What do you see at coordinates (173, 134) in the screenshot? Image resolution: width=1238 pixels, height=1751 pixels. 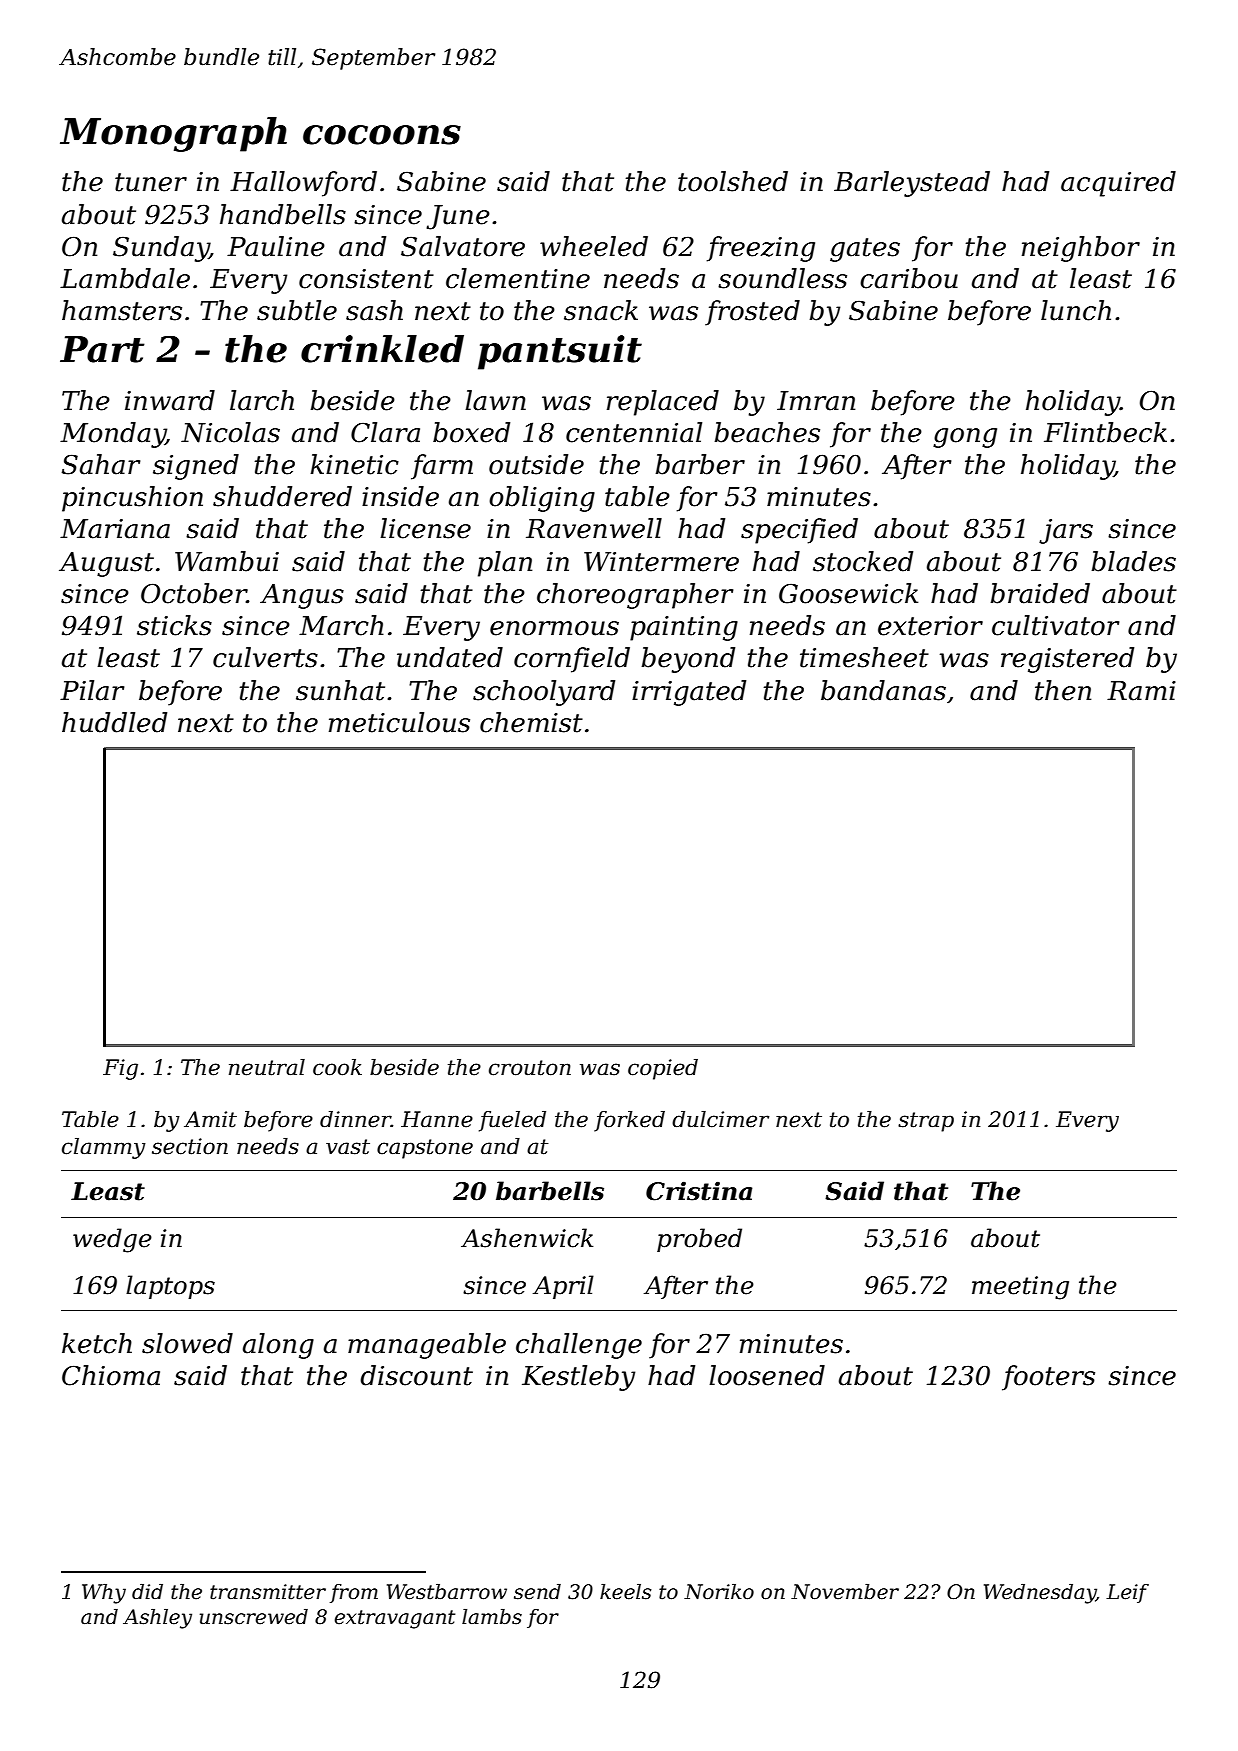 I see `Monograph` at bounding box center [173, 134].
